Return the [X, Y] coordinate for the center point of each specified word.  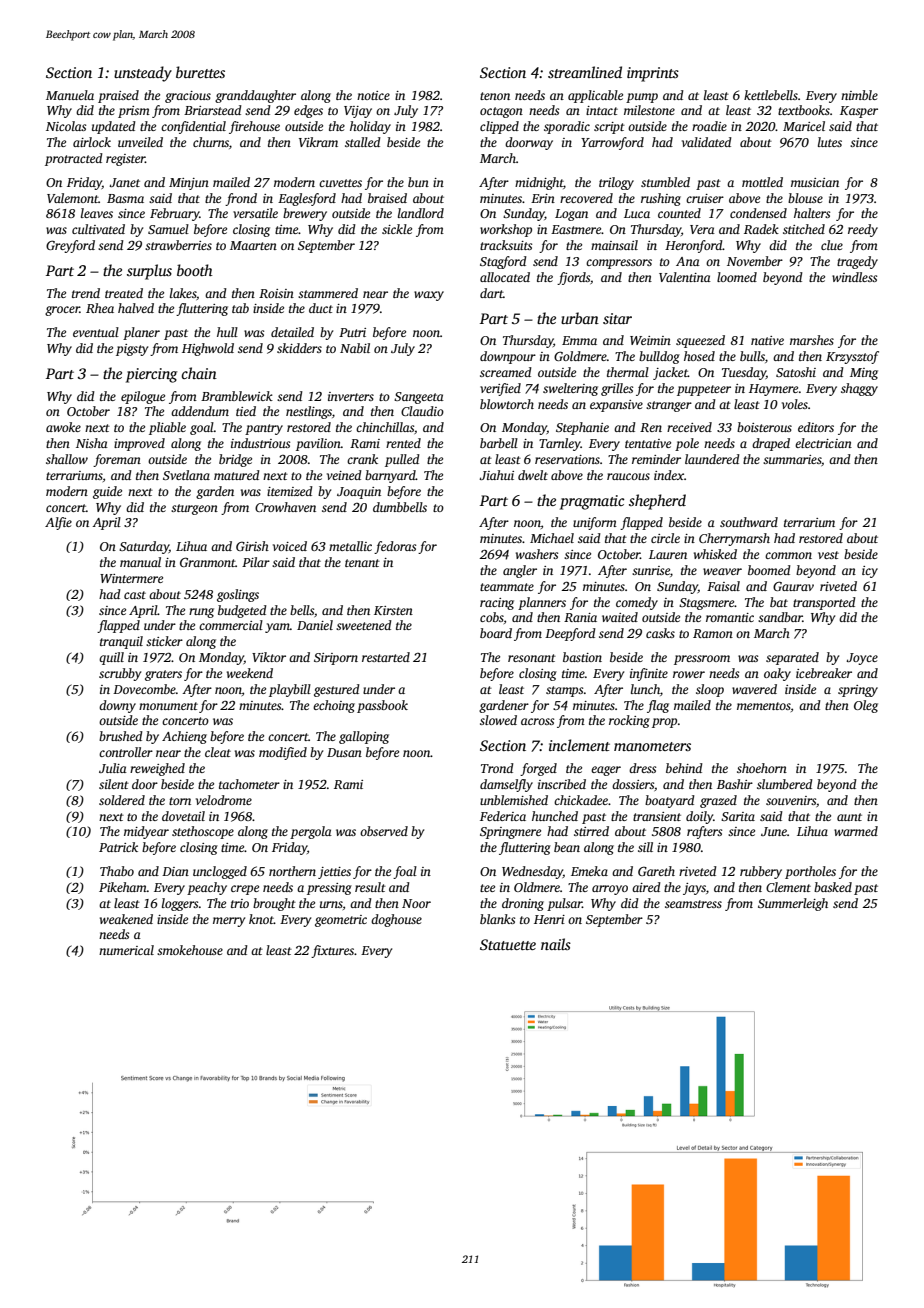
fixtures [332, 951]
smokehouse [190, 950]
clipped [499, 127]
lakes [183, 293]
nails [556, 944]
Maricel [804, 126]
